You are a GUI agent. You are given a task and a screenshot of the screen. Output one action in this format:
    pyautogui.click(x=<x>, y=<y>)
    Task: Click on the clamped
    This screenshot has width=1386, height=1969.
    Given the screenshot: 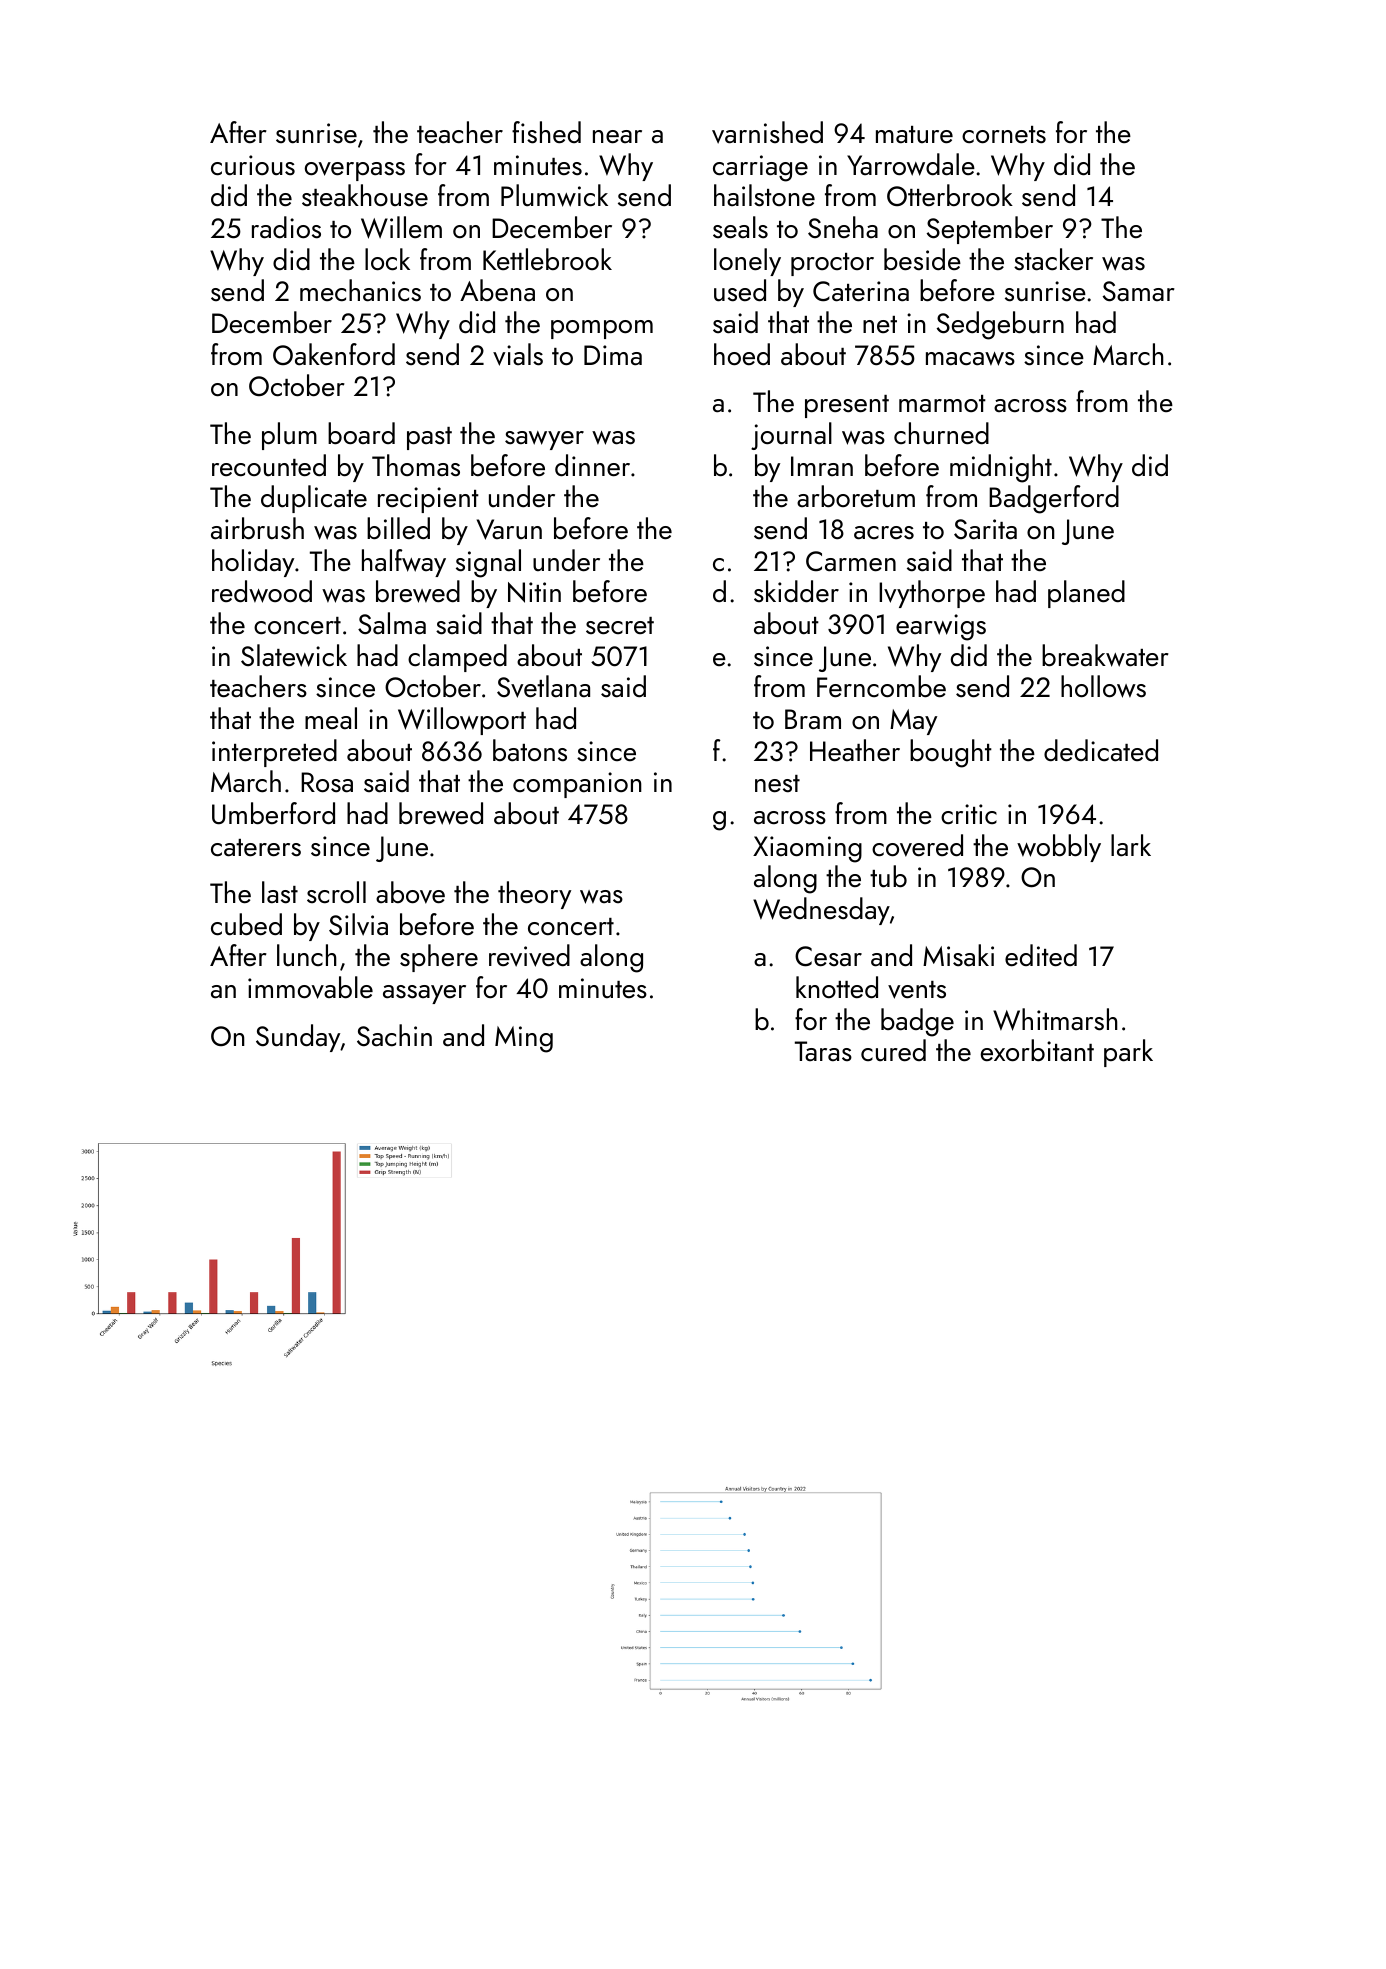 What is the action you would take?
    pyautogui.click(x=457, y=658)
